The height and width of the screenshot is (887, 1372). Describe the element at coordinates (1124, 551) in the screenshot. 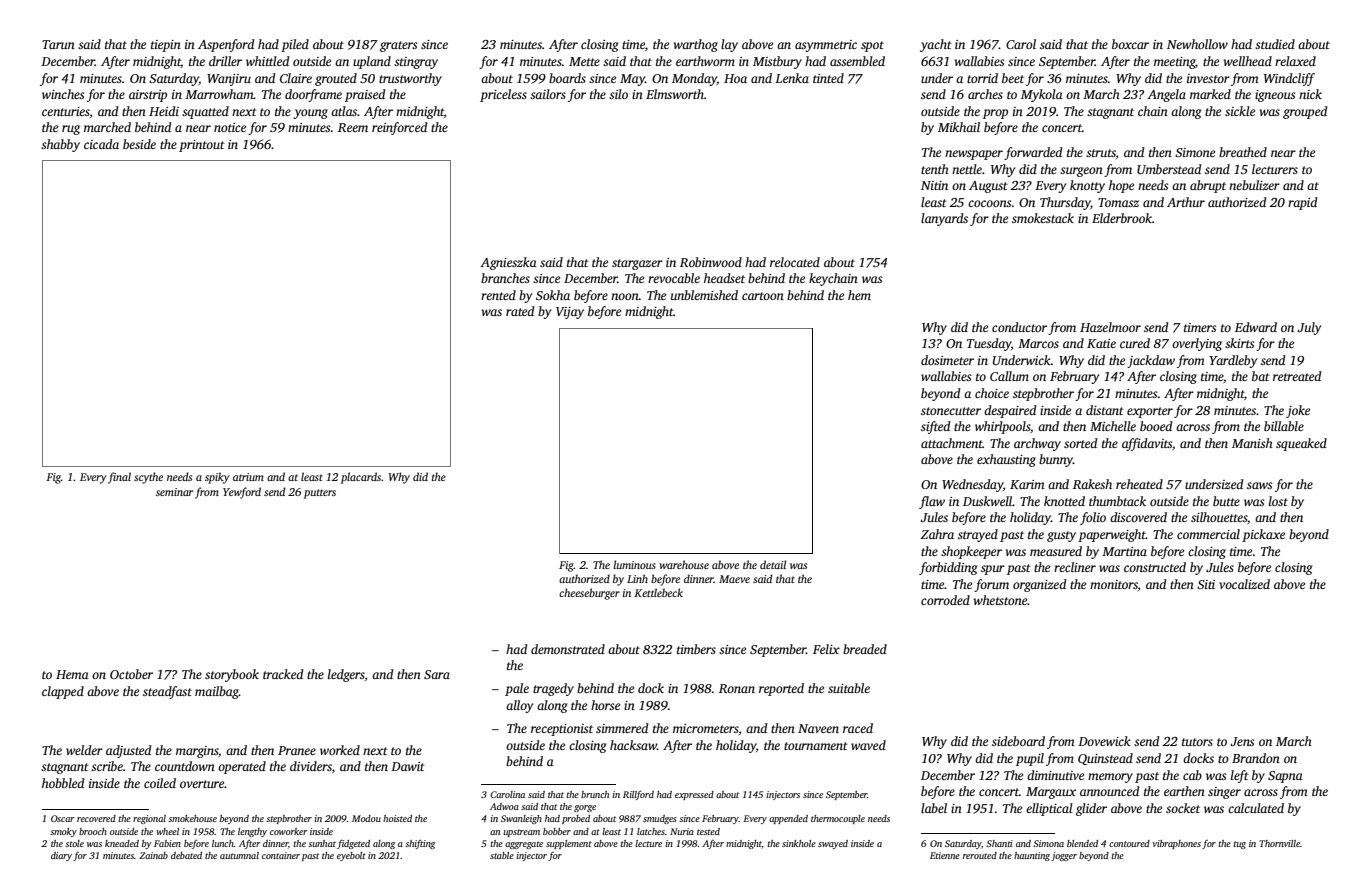

I see `Martina` at that location.
